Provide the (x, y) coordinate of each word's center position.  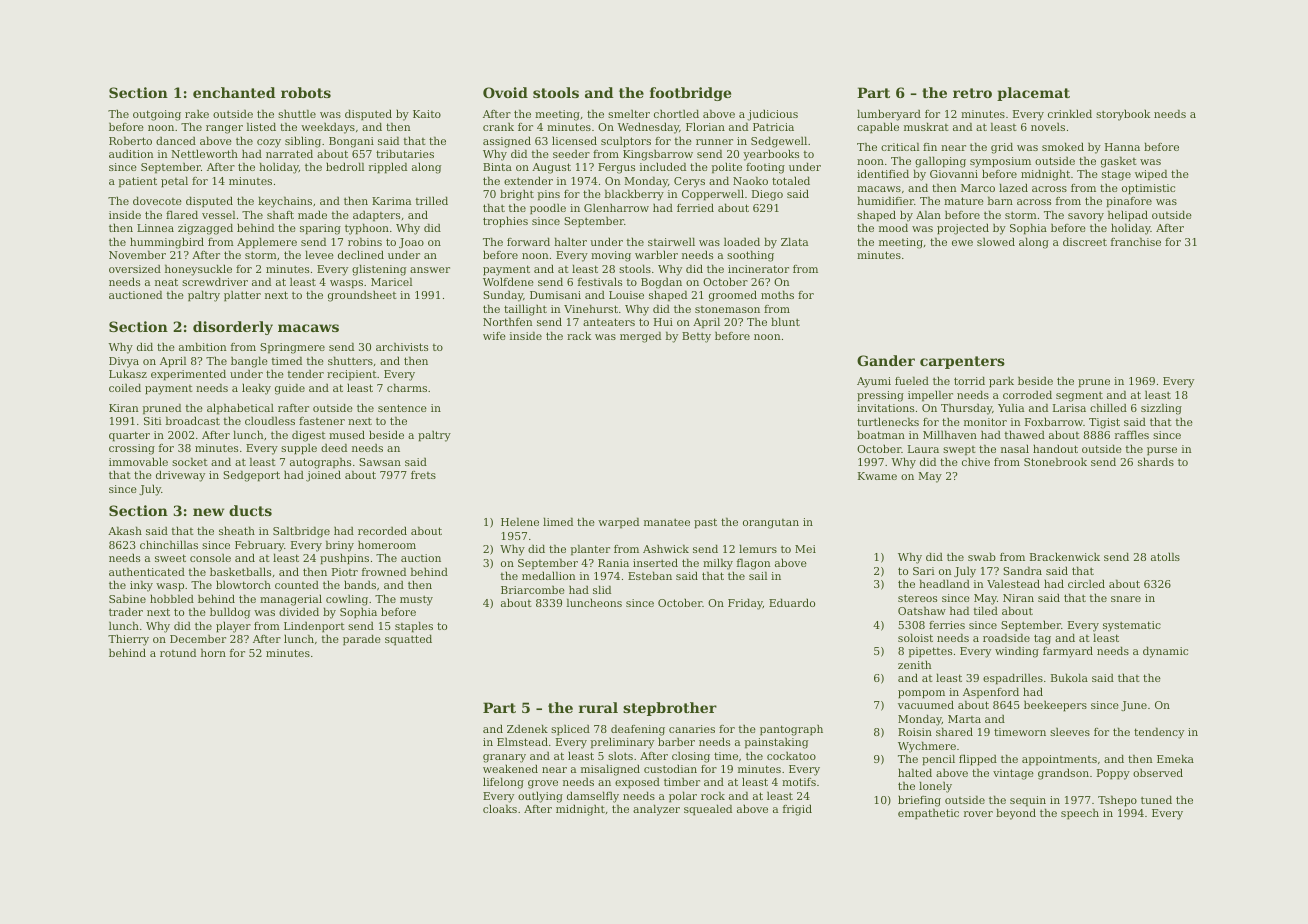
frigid (797, 810)
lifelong (503, 783)
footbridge (690, 94)
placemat (1033, 94)
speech (1080, 814)
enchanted (234, 92)
